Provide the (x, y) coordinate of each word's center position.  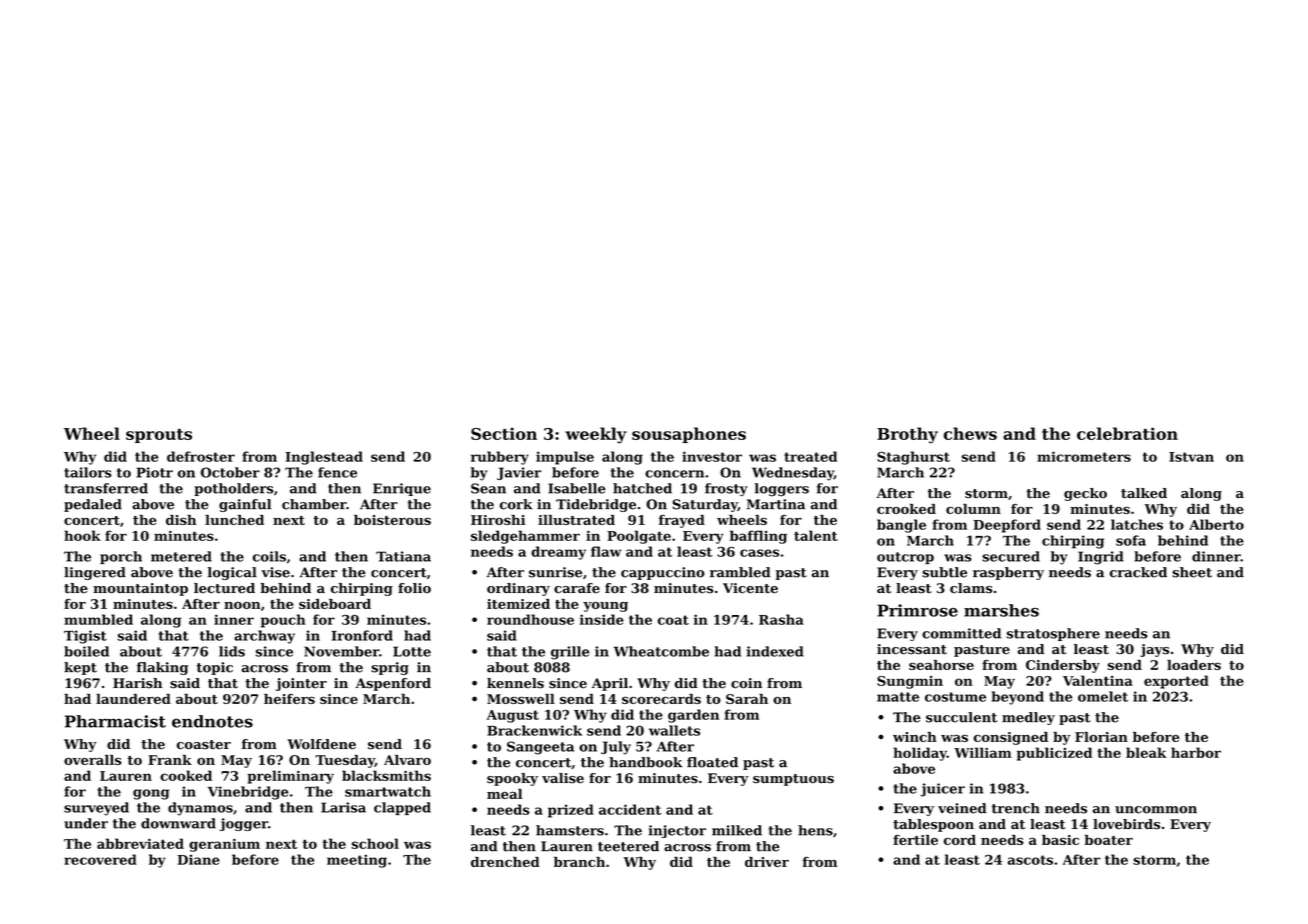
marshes (1001, 610)
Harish (137, 683)
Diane (198, 859)
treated (810, 456)
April (610, 684)
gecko (1085, 494)
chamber (314, 504)
